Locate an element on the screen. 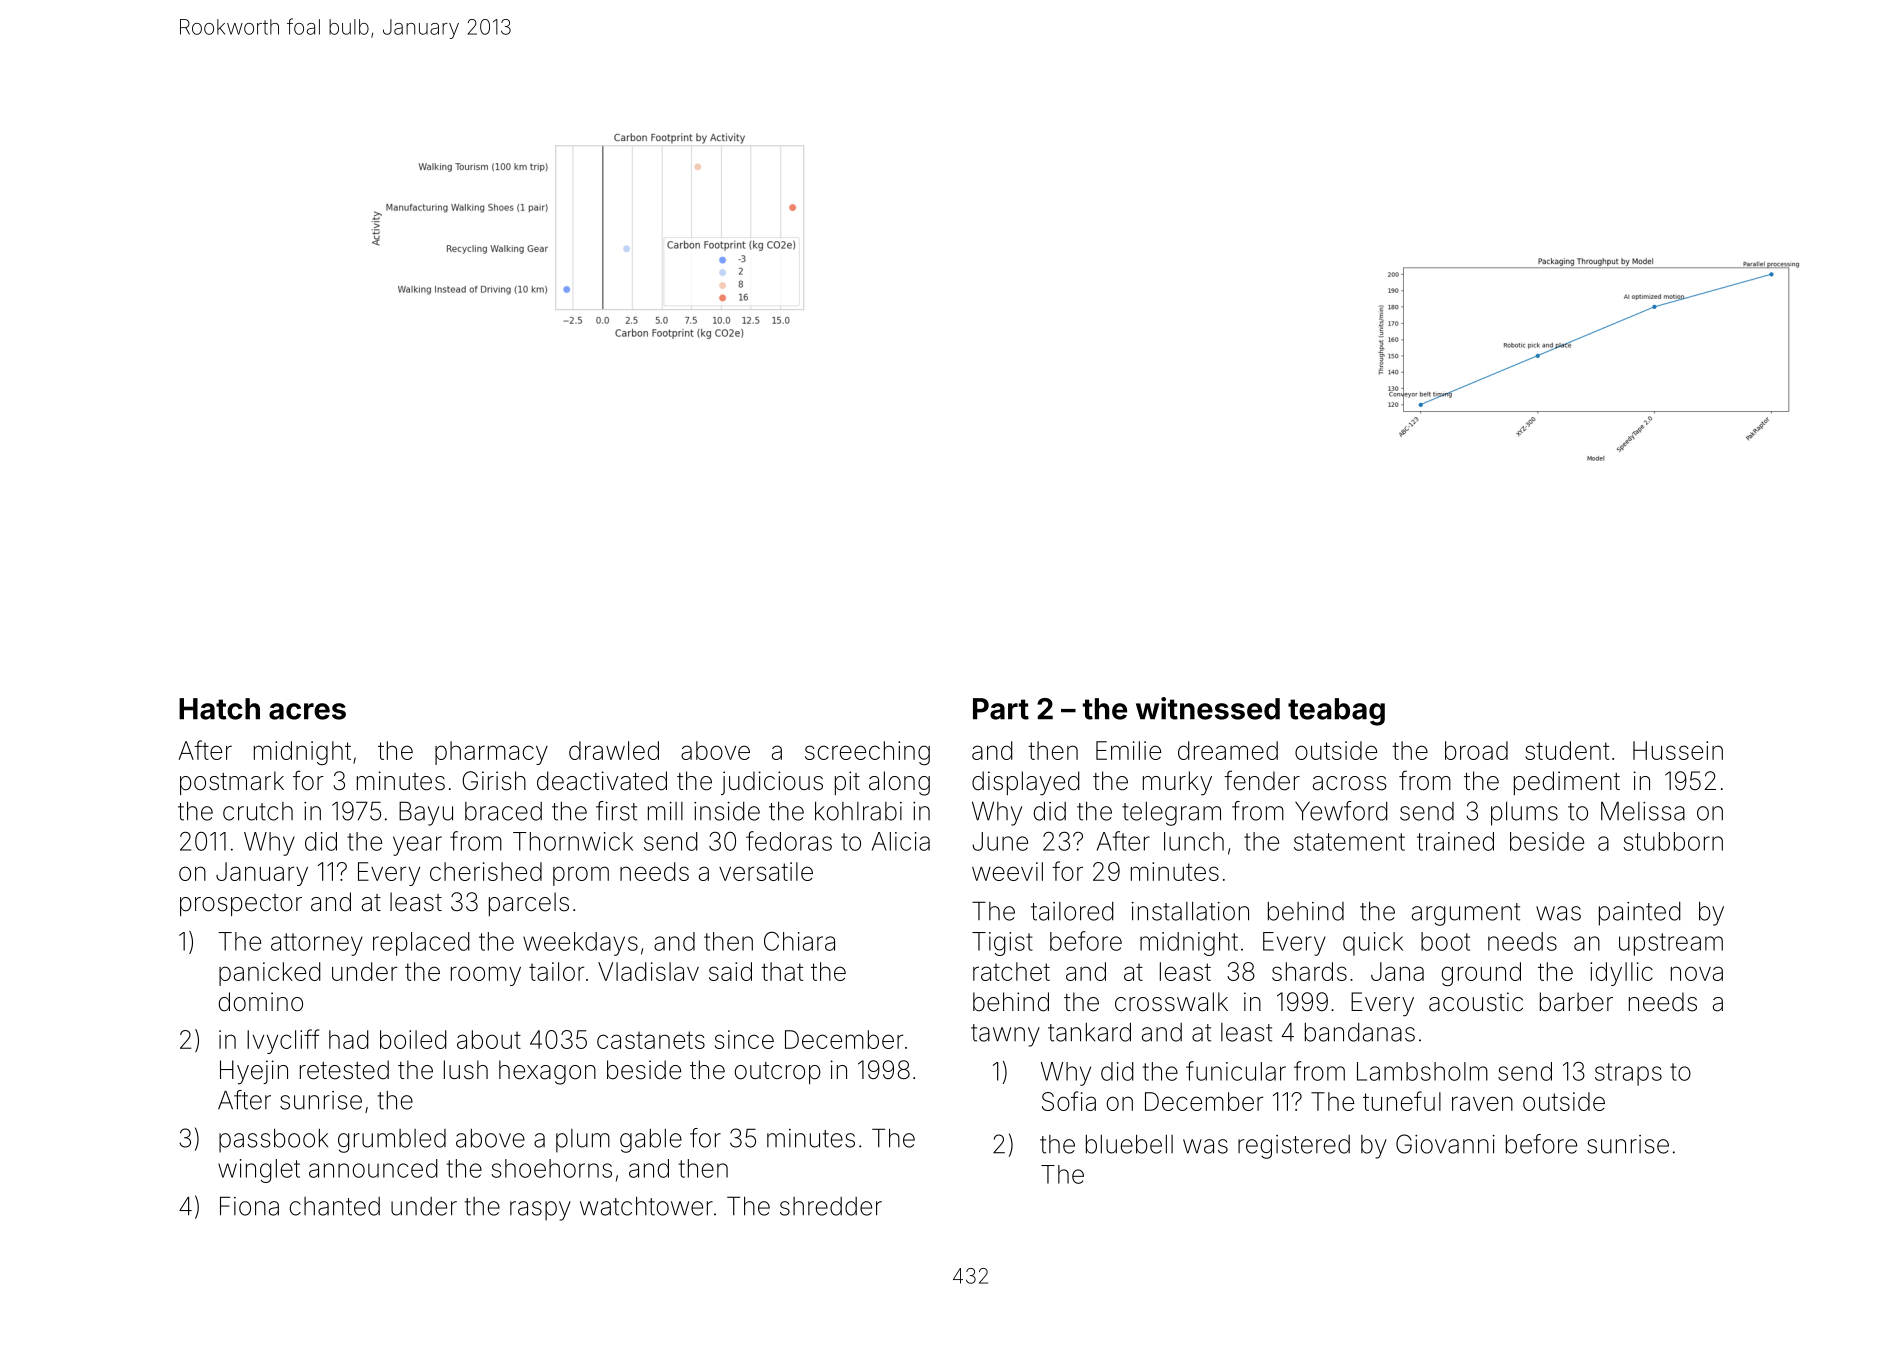 The image size is (1903, 1346). fender is located at coordinates (1262, 780).
